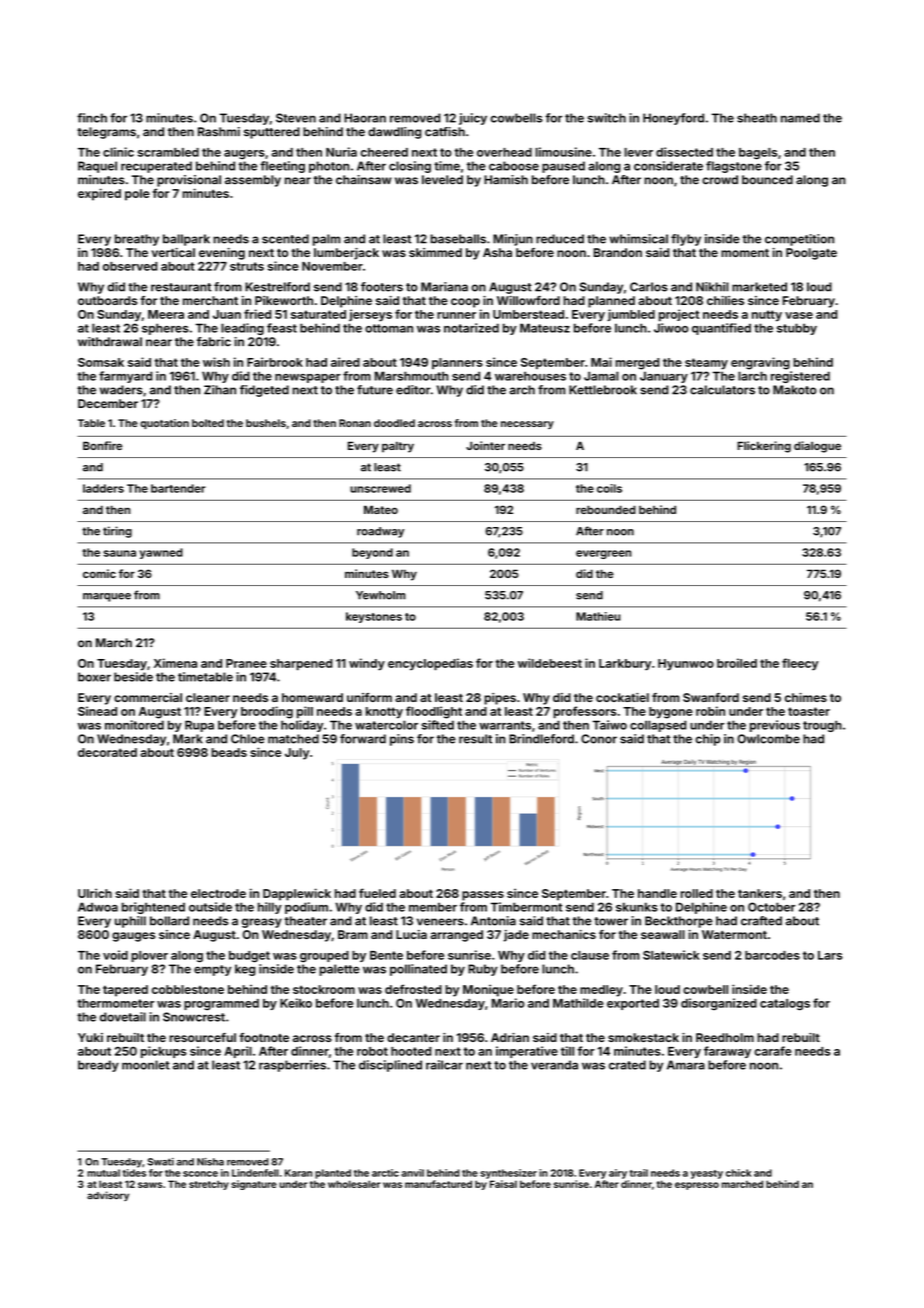 The image size is (924, 1308). Describe the element at coordinates (92, 118) in the image. I see `finch` at that location.
